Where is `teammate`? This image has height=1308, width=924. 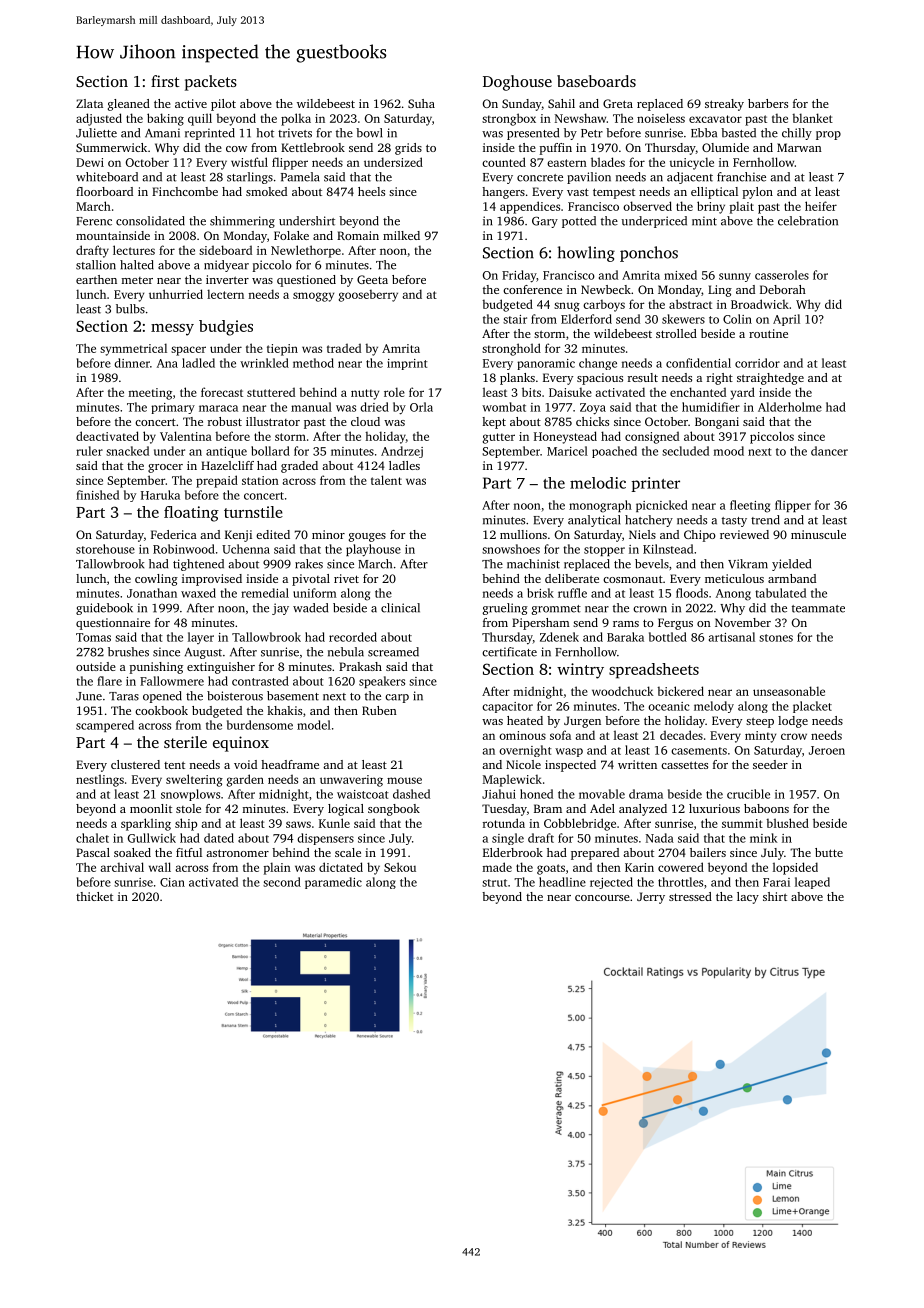
teammate is located at coordinates (818, 609).
